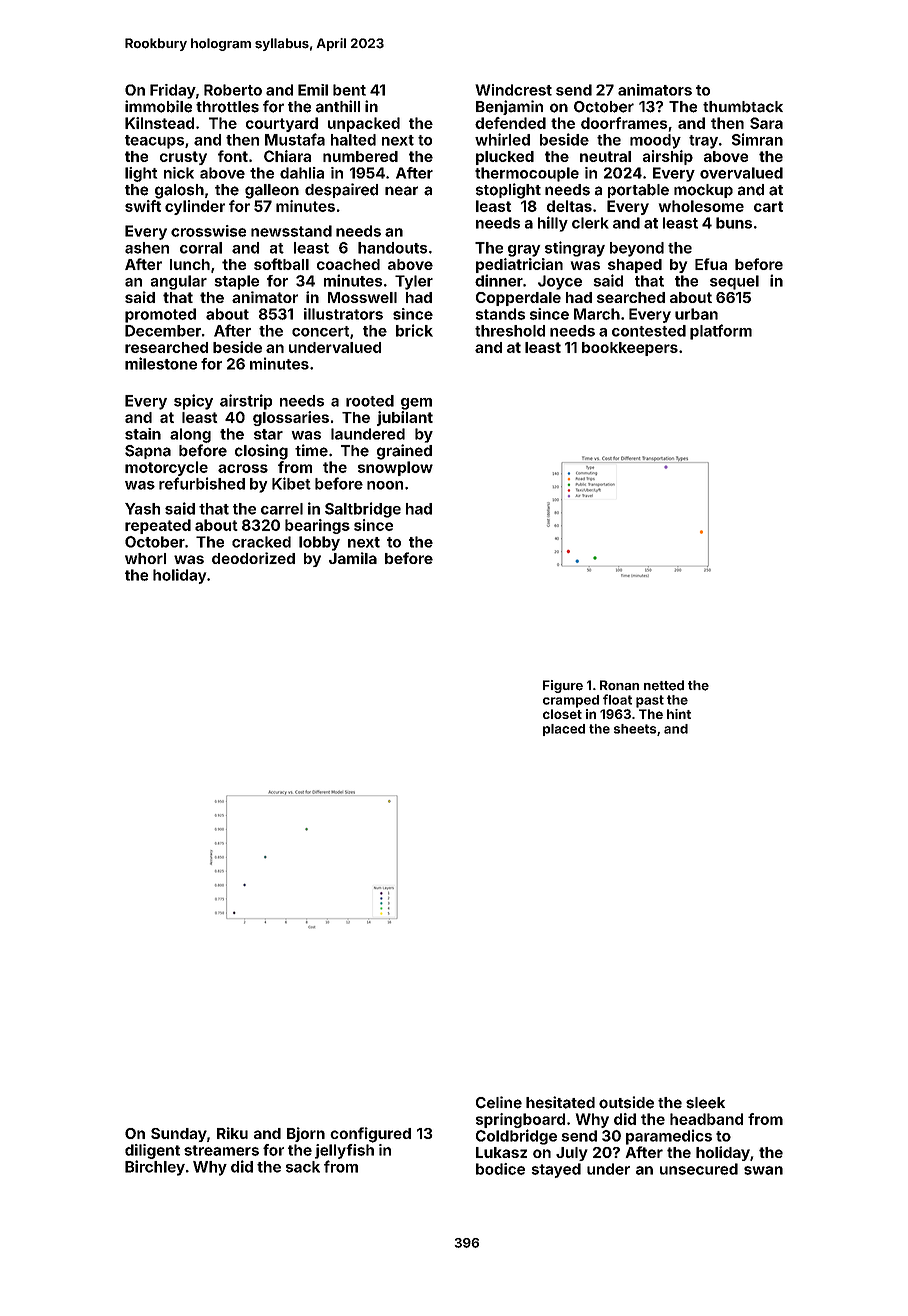 The height and width of the page is (1316, 908). Describe the element at coordinates (626, 1102) in the page. I see `outside` at that location.
